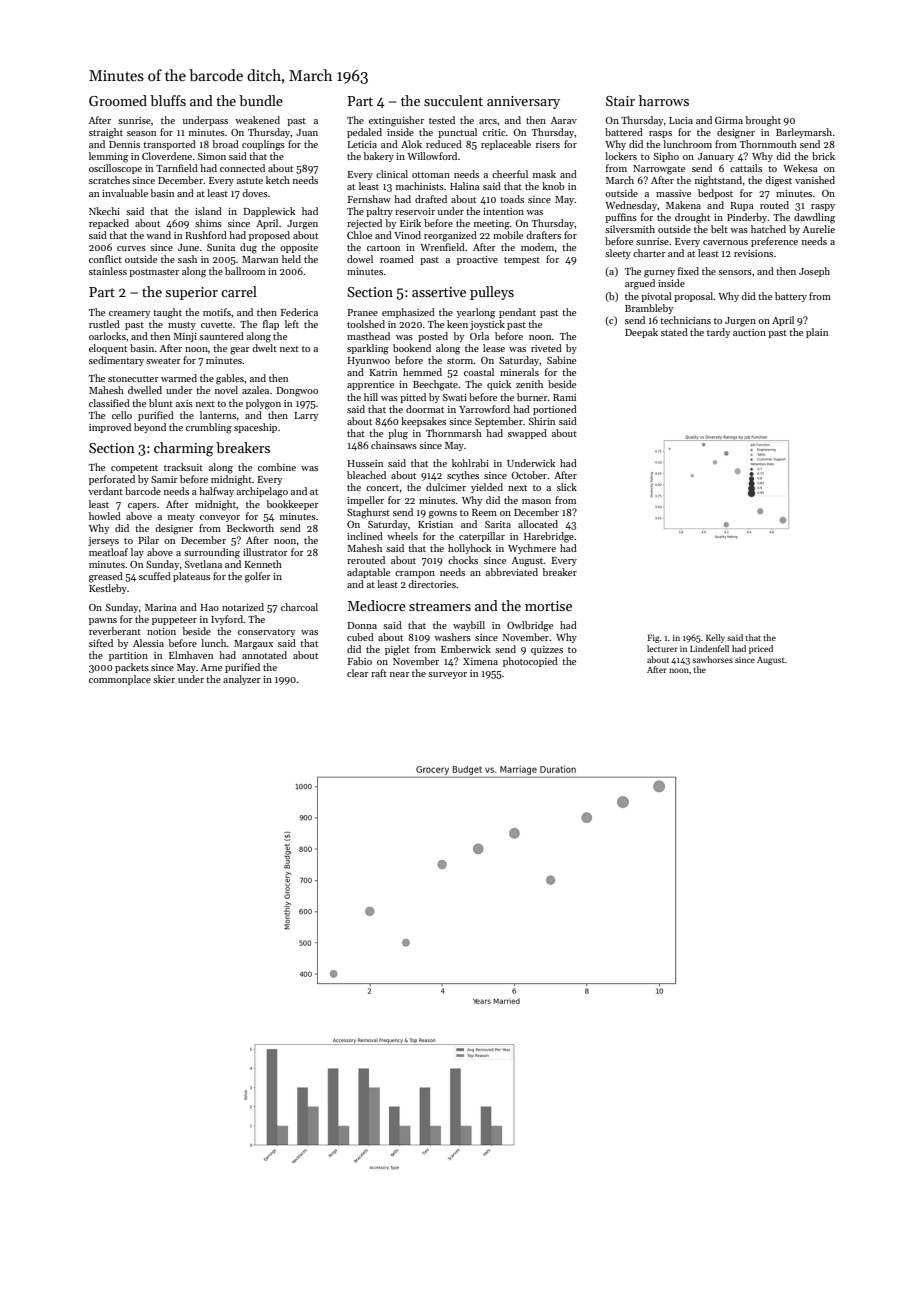  Describe the element at coordinates (447, 675) in the image. I see `surveyor` at that location.
